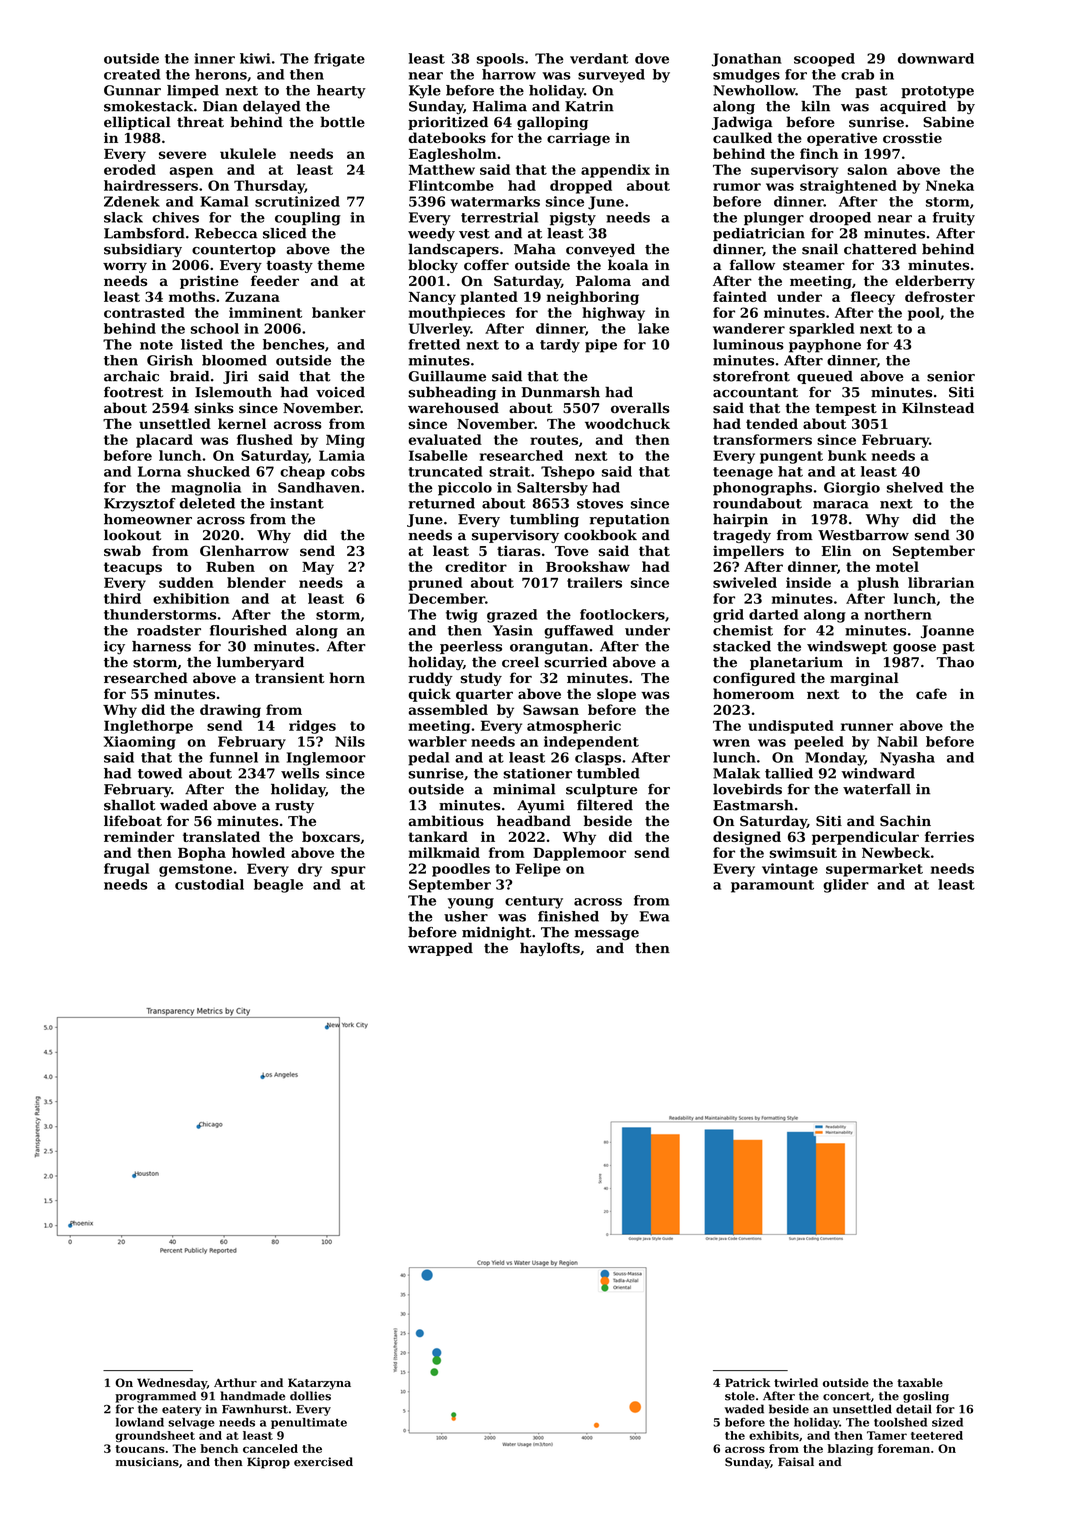 This screenshot has height=1524, width=1078. I want to click on flushed, so click(265, 439).
